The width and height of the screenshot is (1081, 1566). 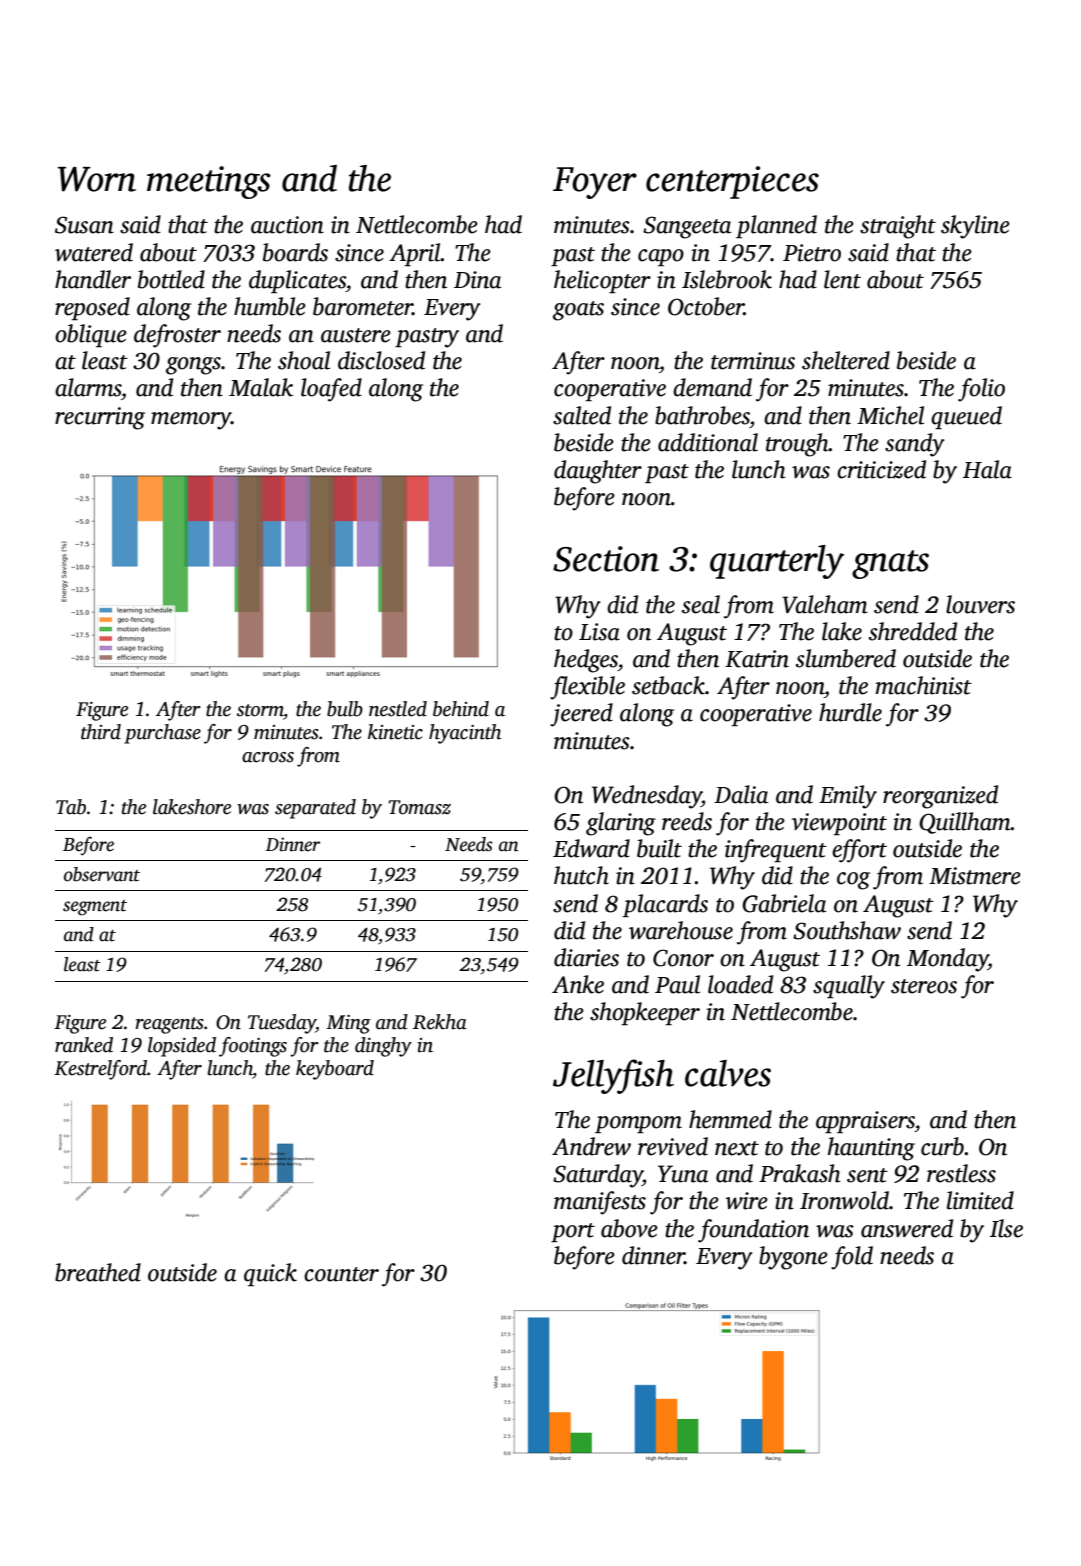 What do you see at coordinates (824, 604) in the screenshot?
I see `Valeham` at bounding box center [824, 604].
